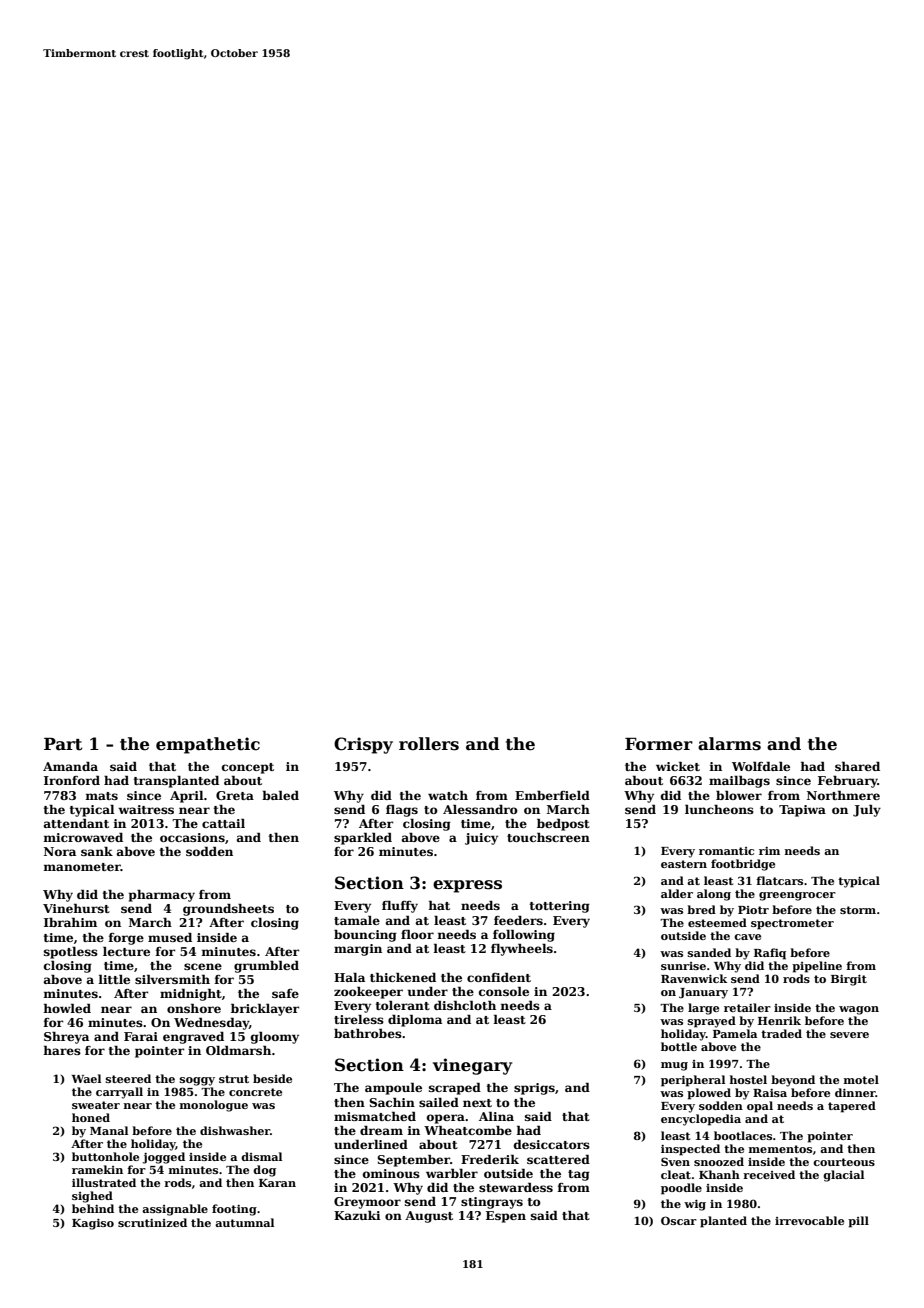 The height and width of the image is (1308, 924). Describe the element at coordinates (400, 907) in the image. I see `fluffy` at that location.
